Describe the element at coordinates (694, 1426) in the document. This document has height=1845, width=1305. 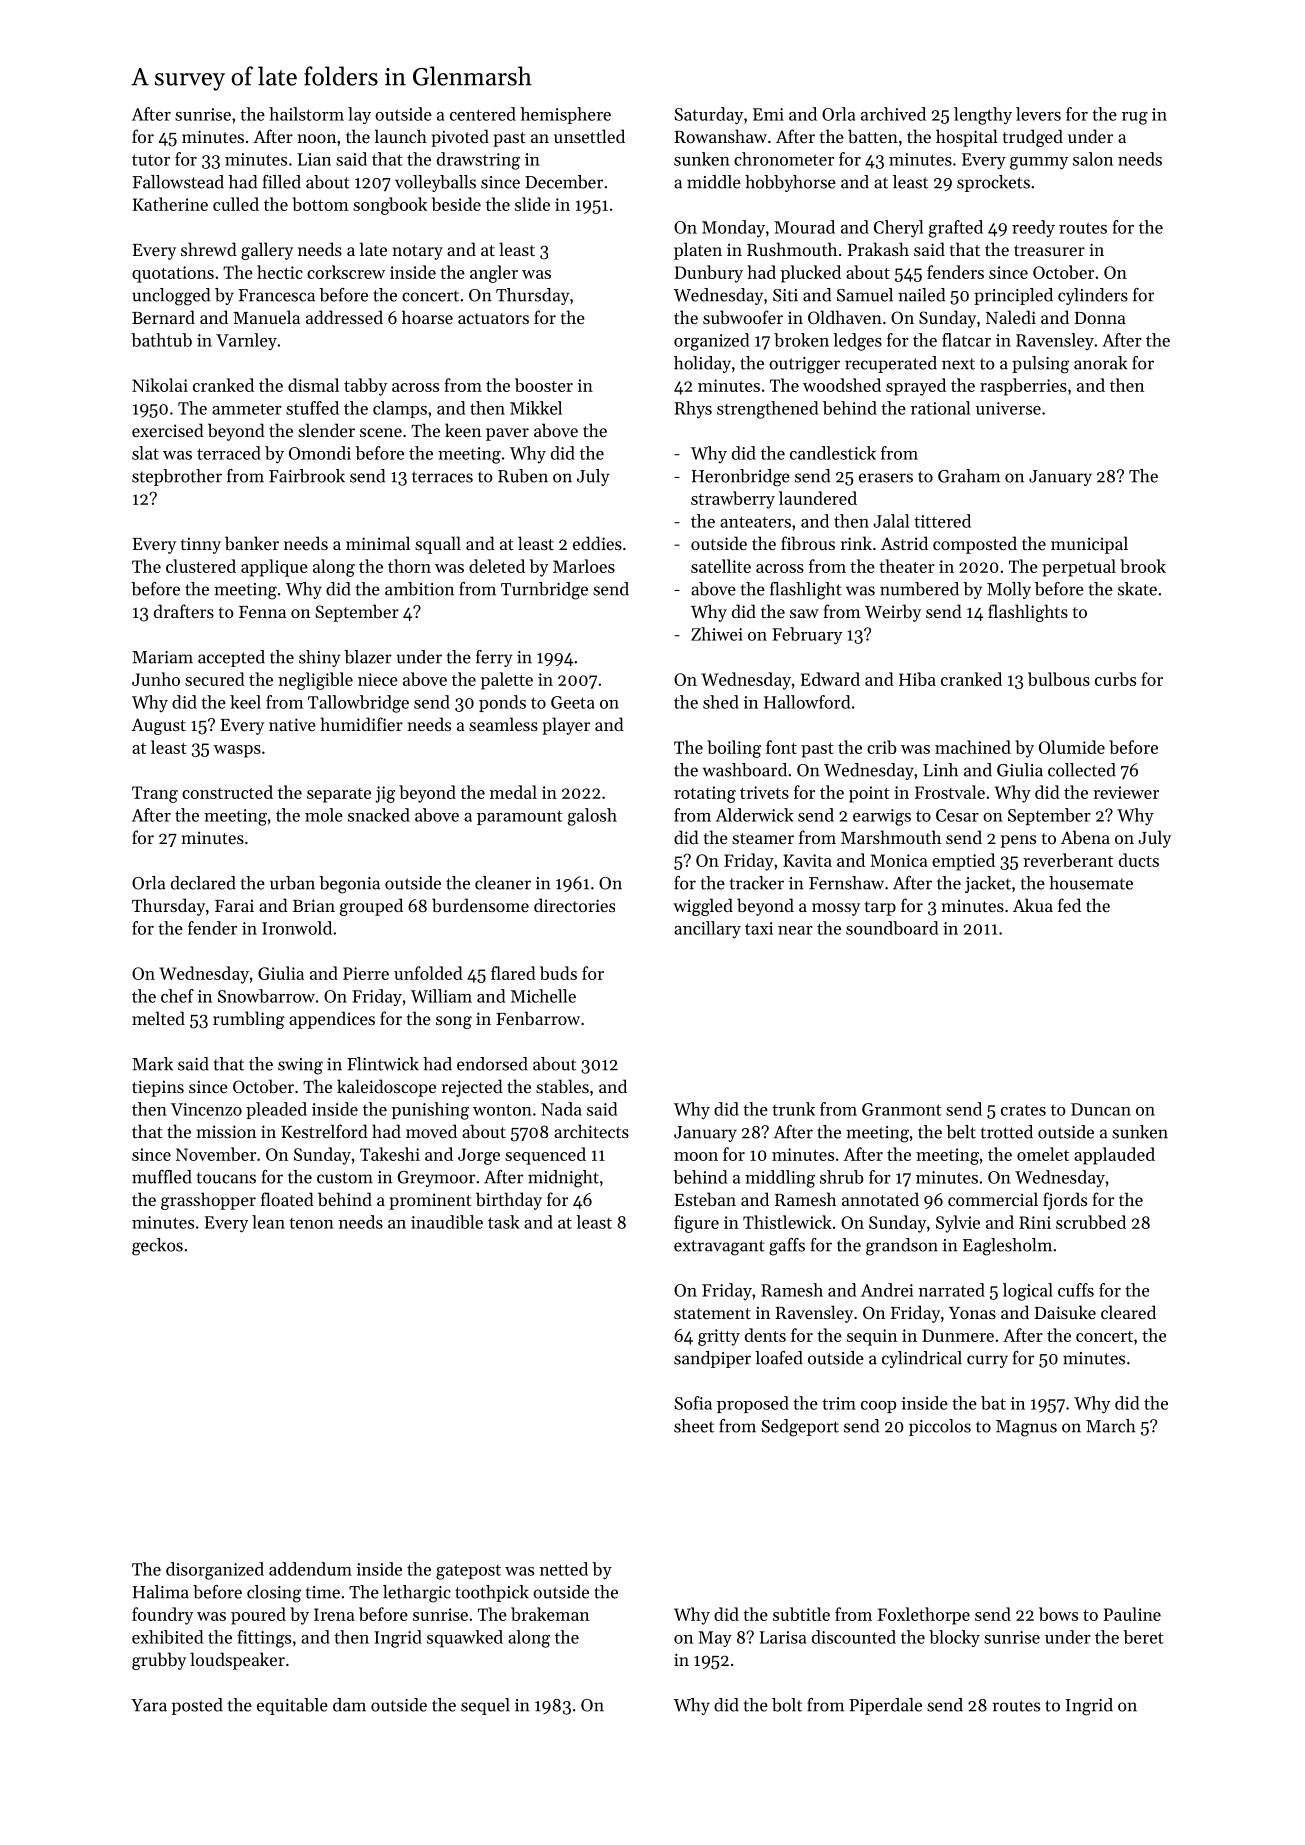
I see `sheet` at that location.
